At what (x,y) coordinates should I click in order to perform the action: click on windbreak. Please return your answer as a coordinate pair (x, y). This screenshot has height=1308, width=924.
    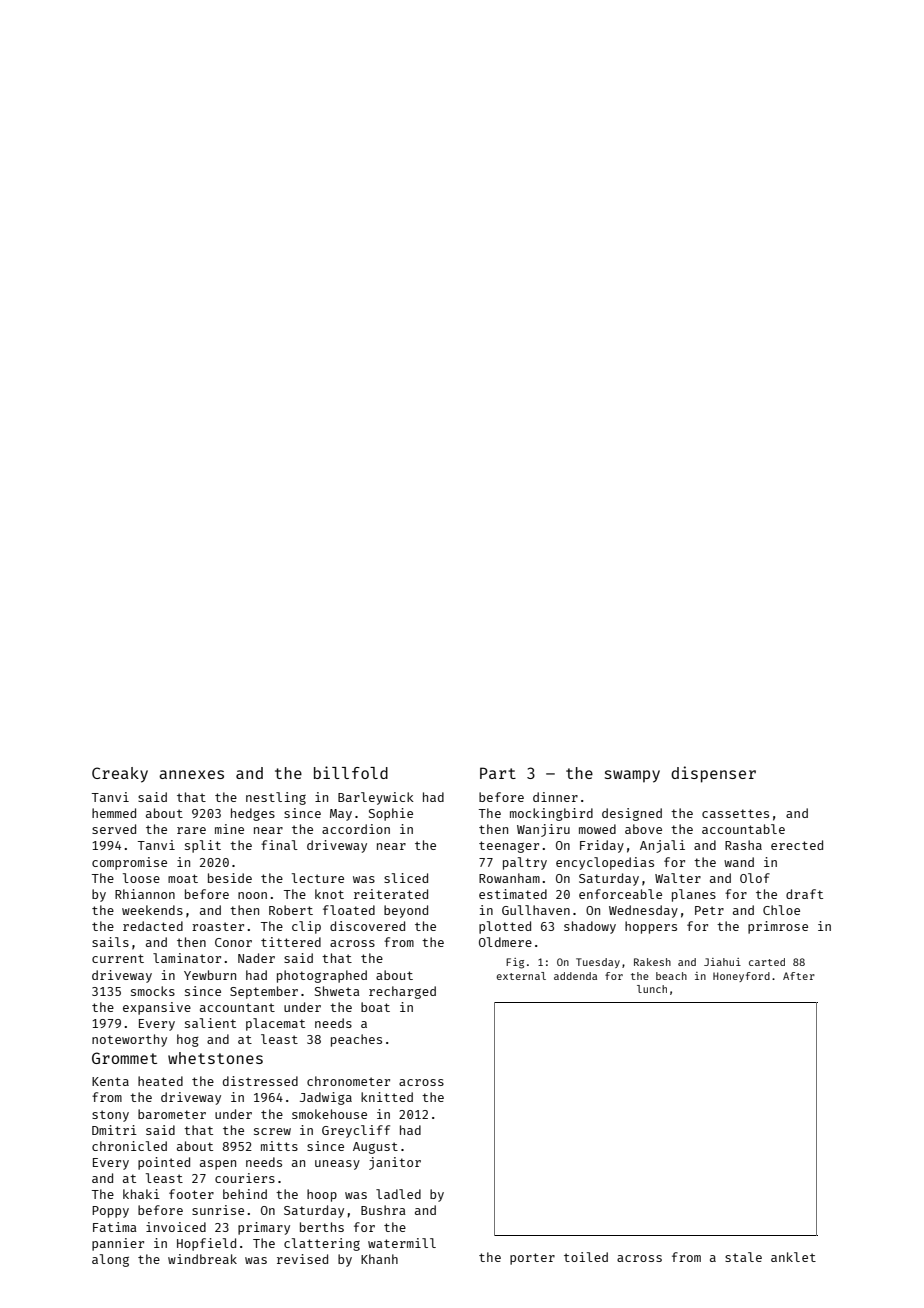
    Looking at the image, I should click on (202, 1259).
